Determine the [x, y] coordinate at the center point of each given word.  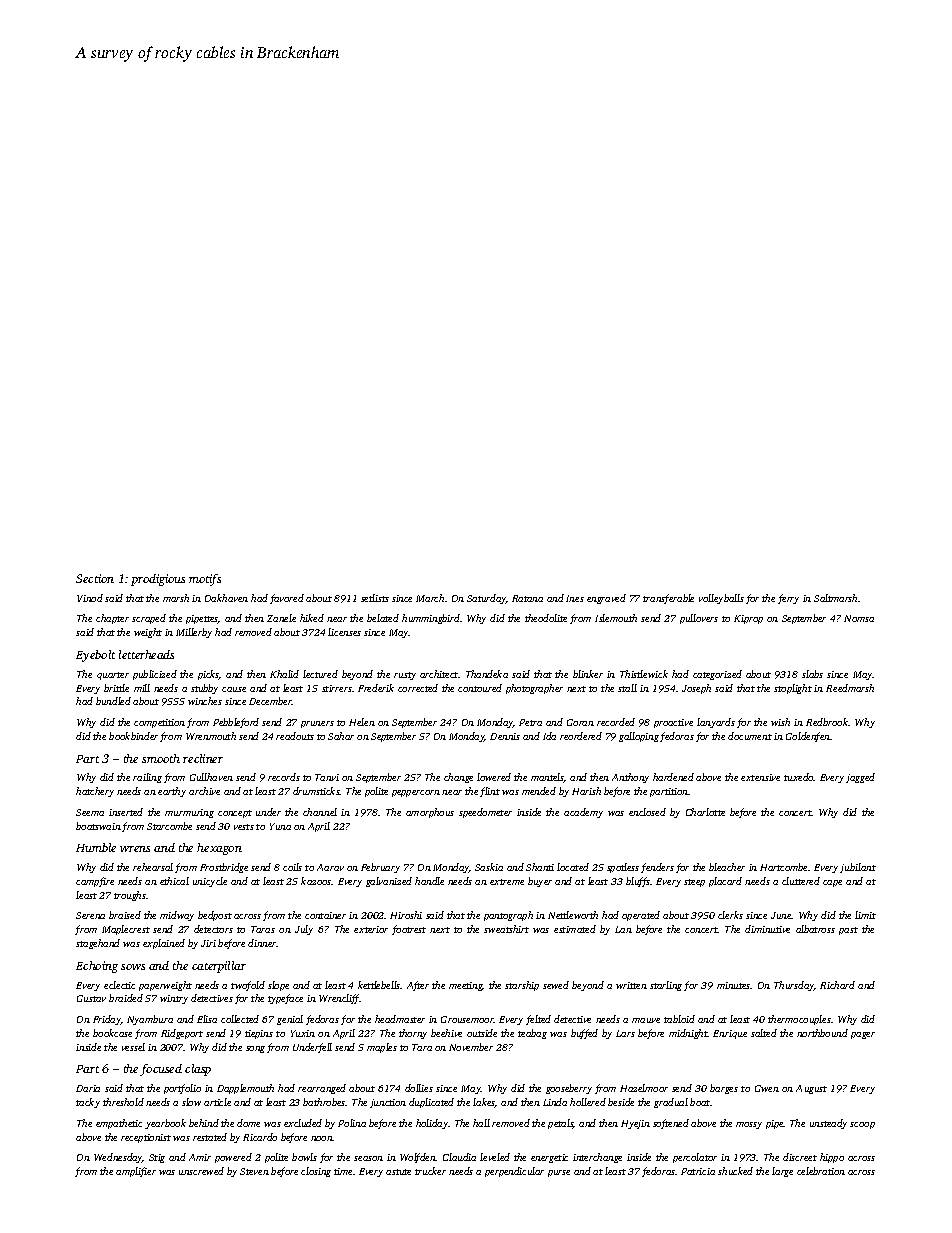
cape [832, 883]
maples [382, 1048]
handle [429, 881]
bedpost [215, 916]
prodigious [158, 580]
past [848, 931]
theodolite [546, 618]
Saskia [489, 867]
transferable [668, 599]
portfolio [182, 1089]
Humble [96, 847]
